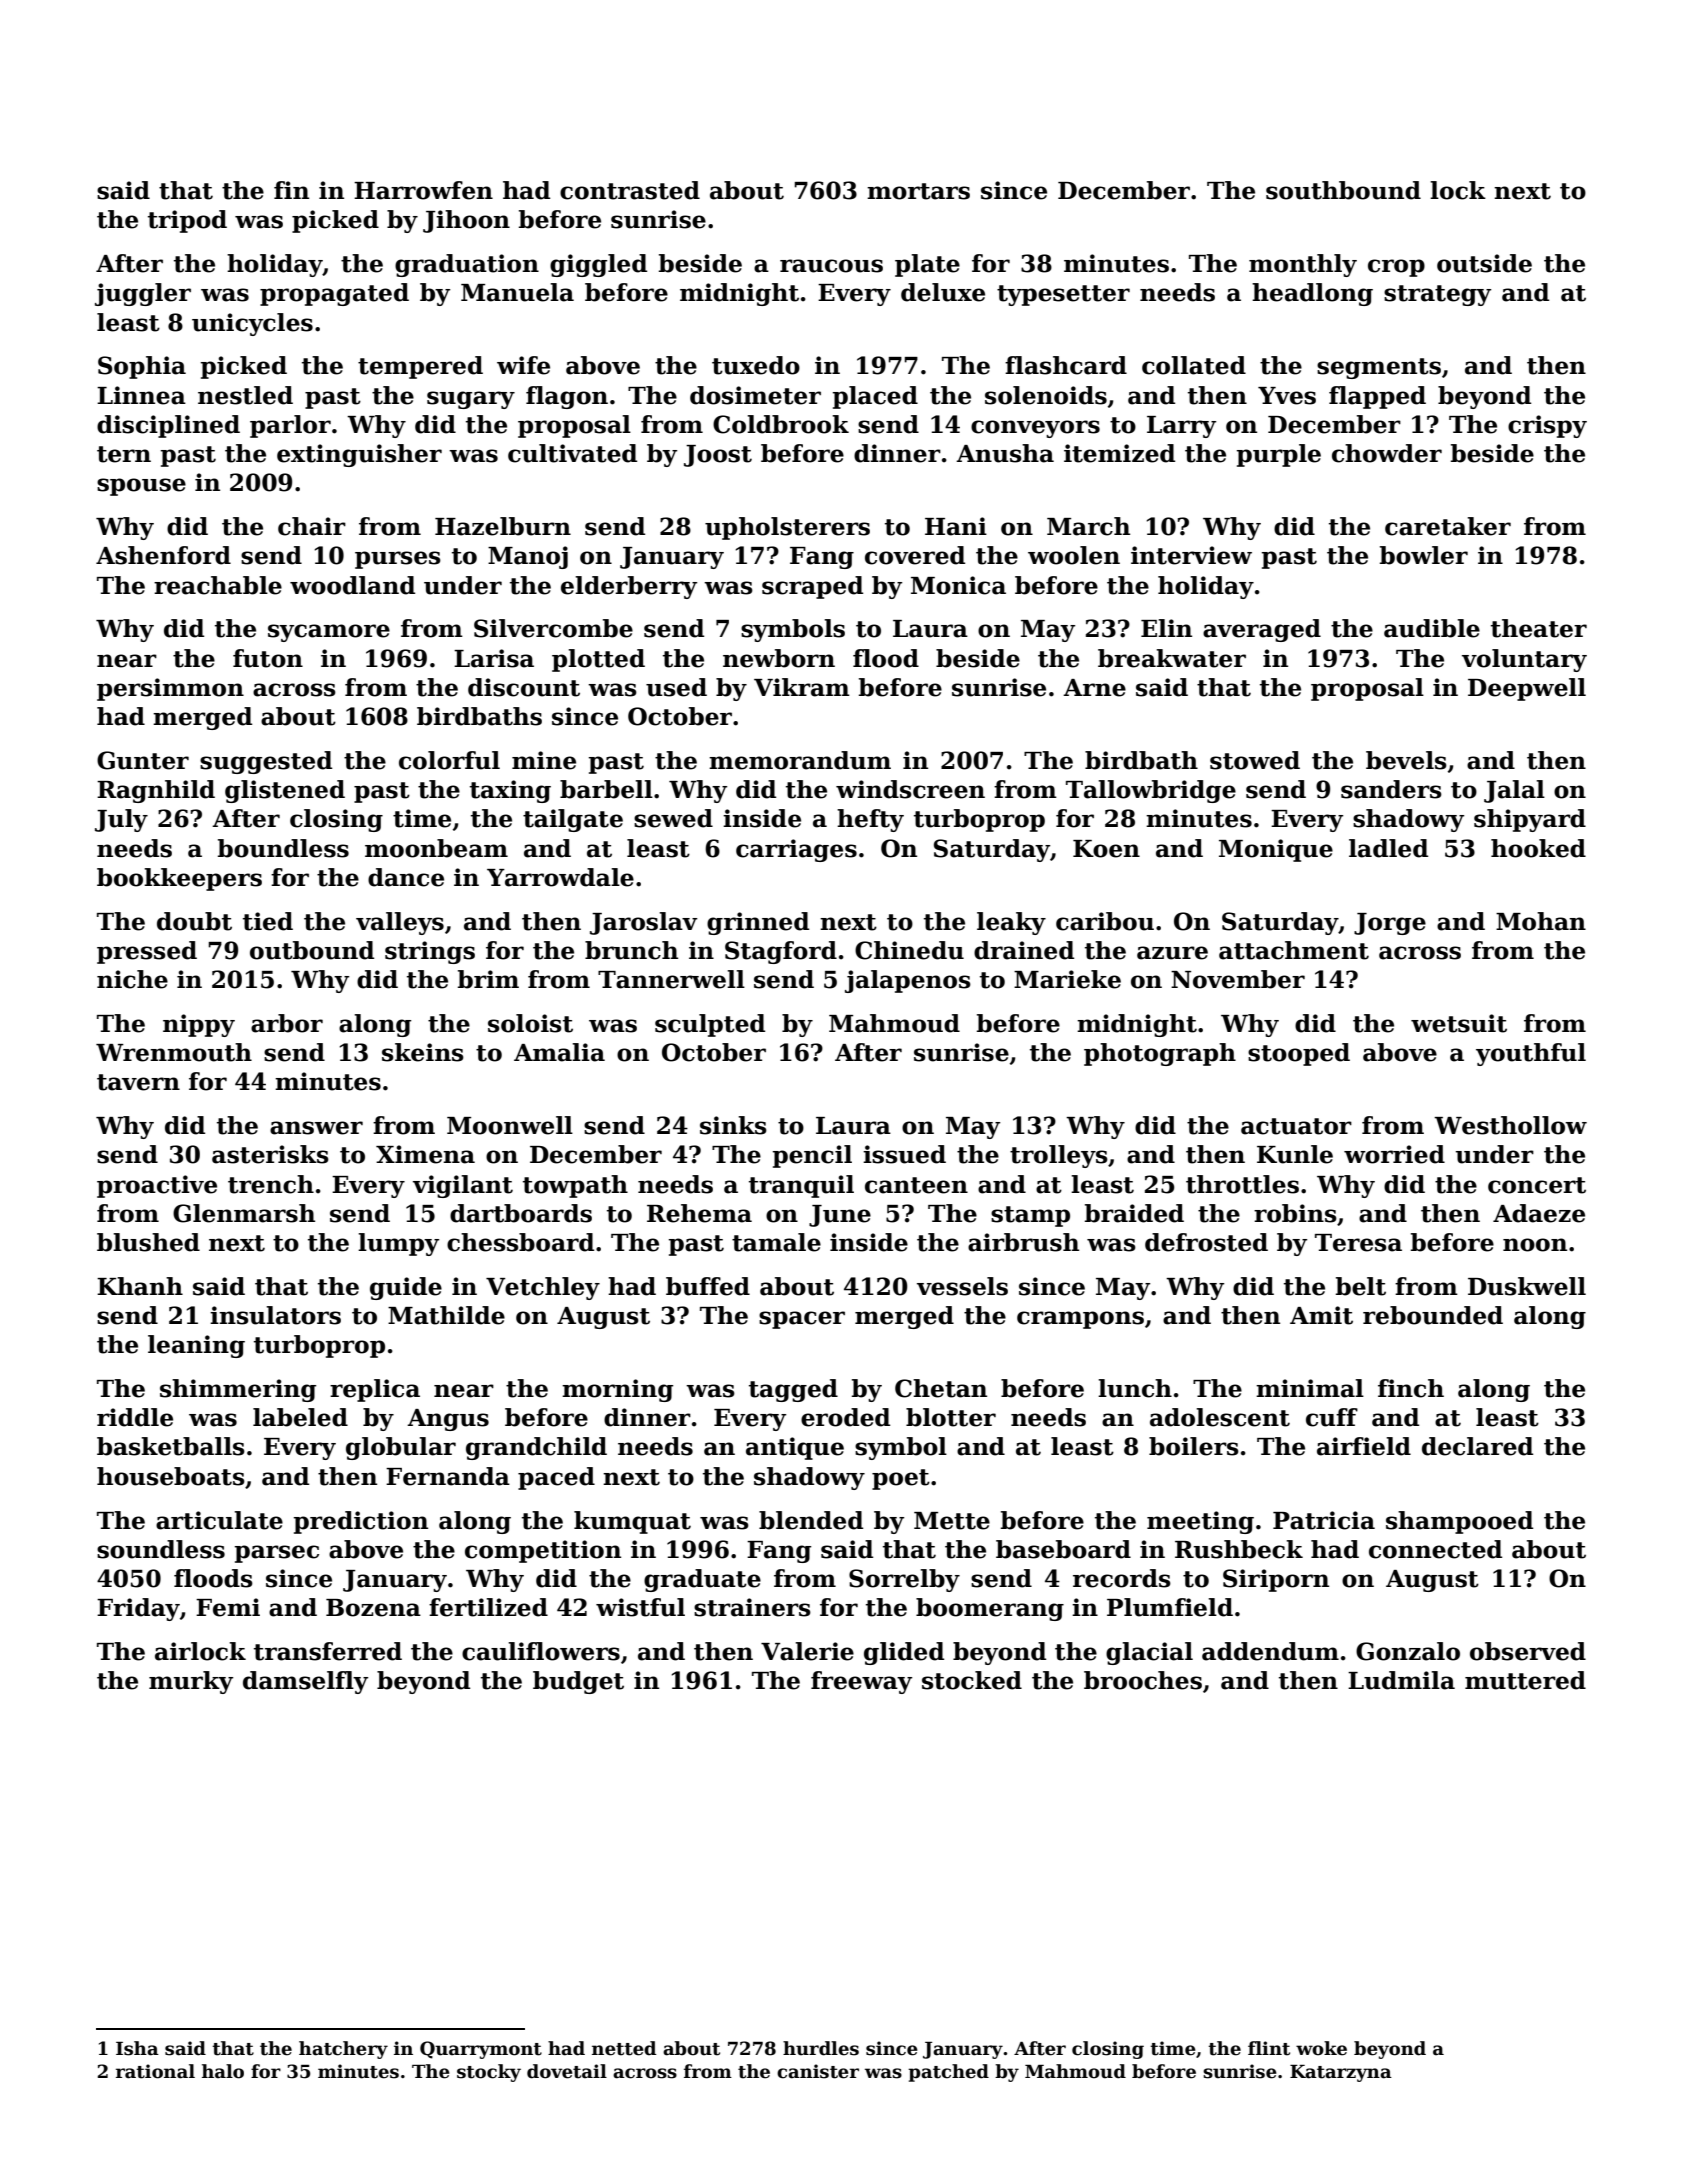 This image has width=1683, height=2178. What do you see at coordinates (187, 221) in the image?
I see `tripod` at bounding box center [187, 221].
